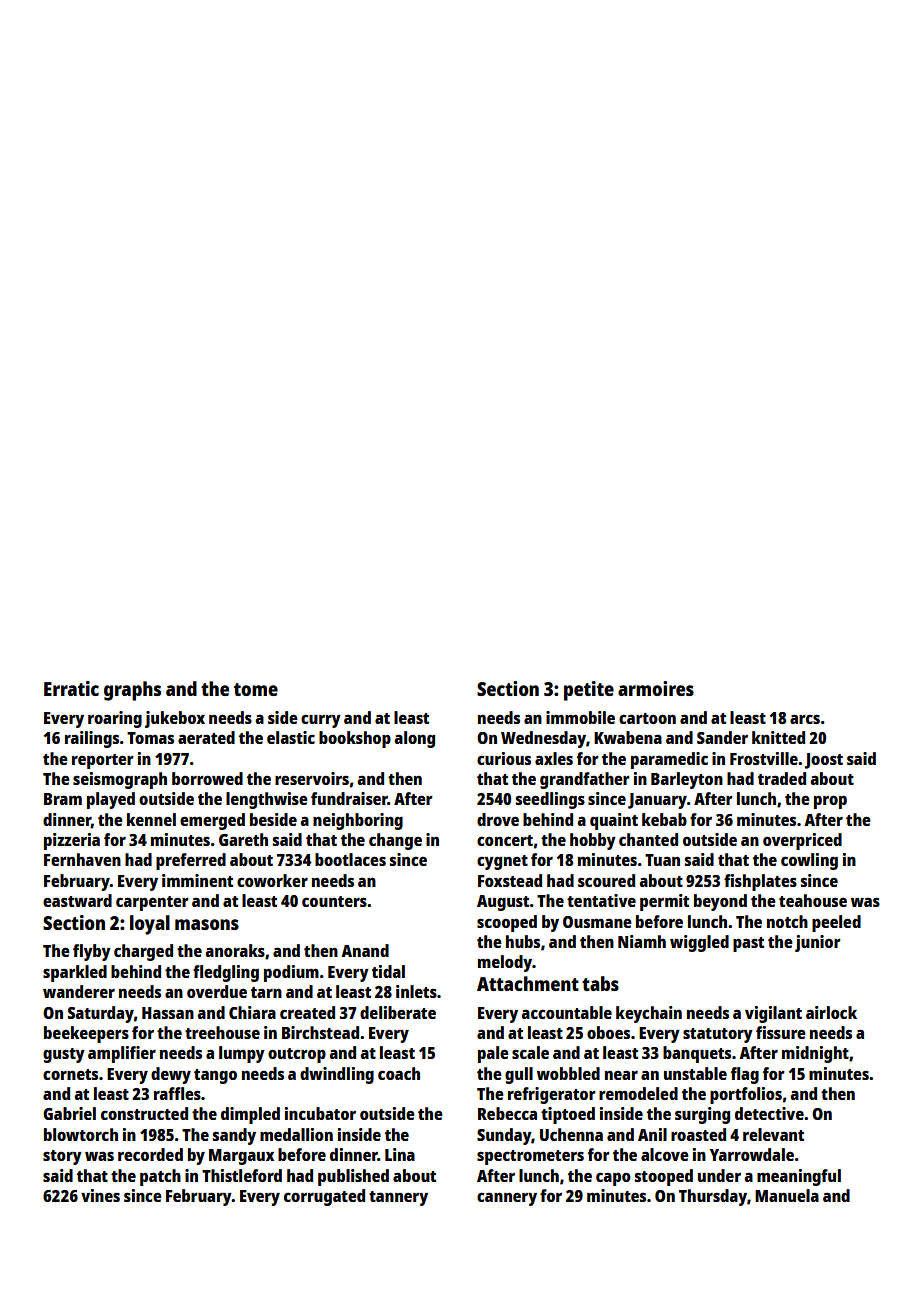 The height and width of the screenshot is (1308, 924). What do you see at coordinates (291, 737) in the screenshot?
I see `elastic` at bounding box center [291, 737].
